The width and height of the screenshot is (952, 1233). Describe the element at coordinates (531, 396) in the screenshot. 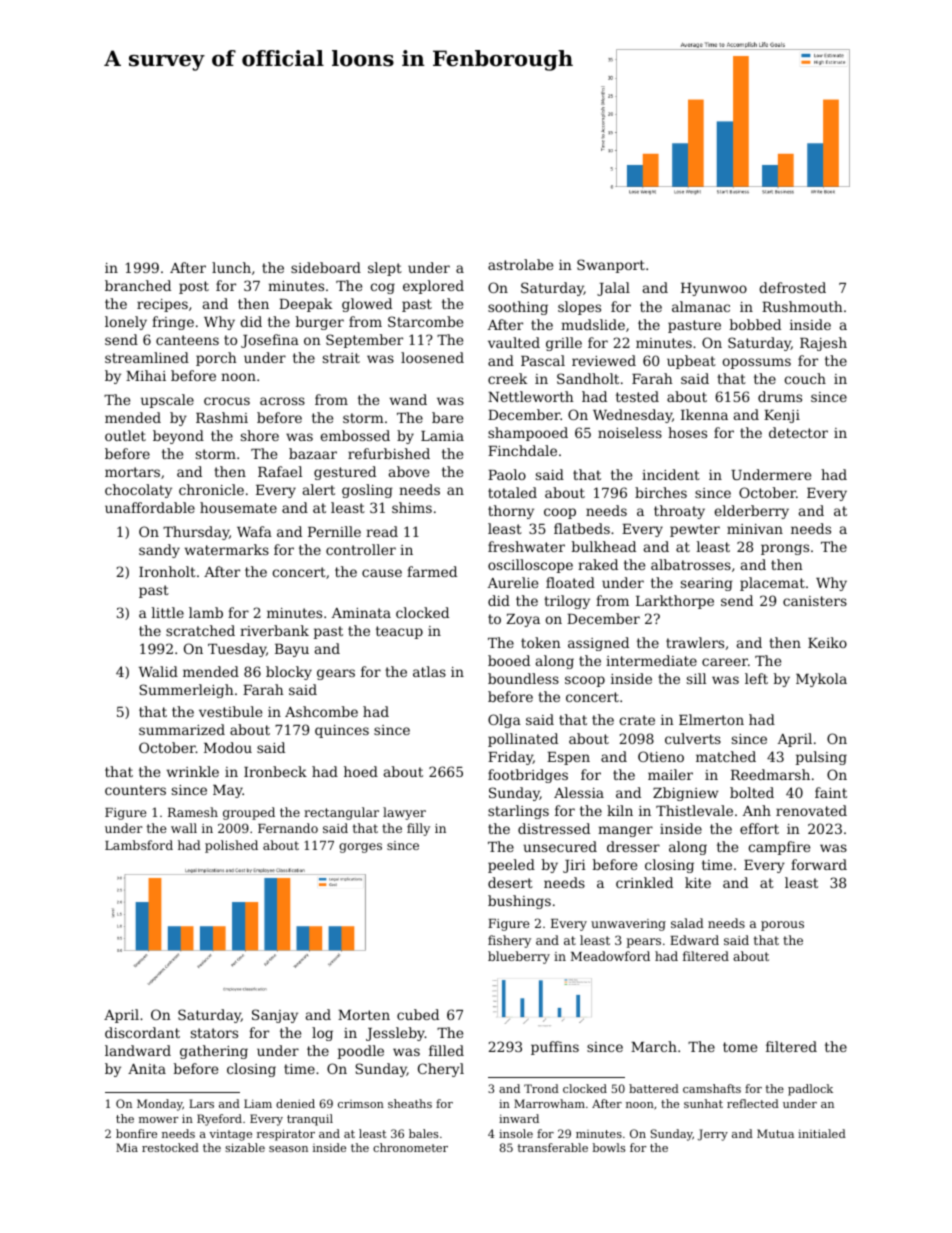

I see `Nettleworth` at that location.
